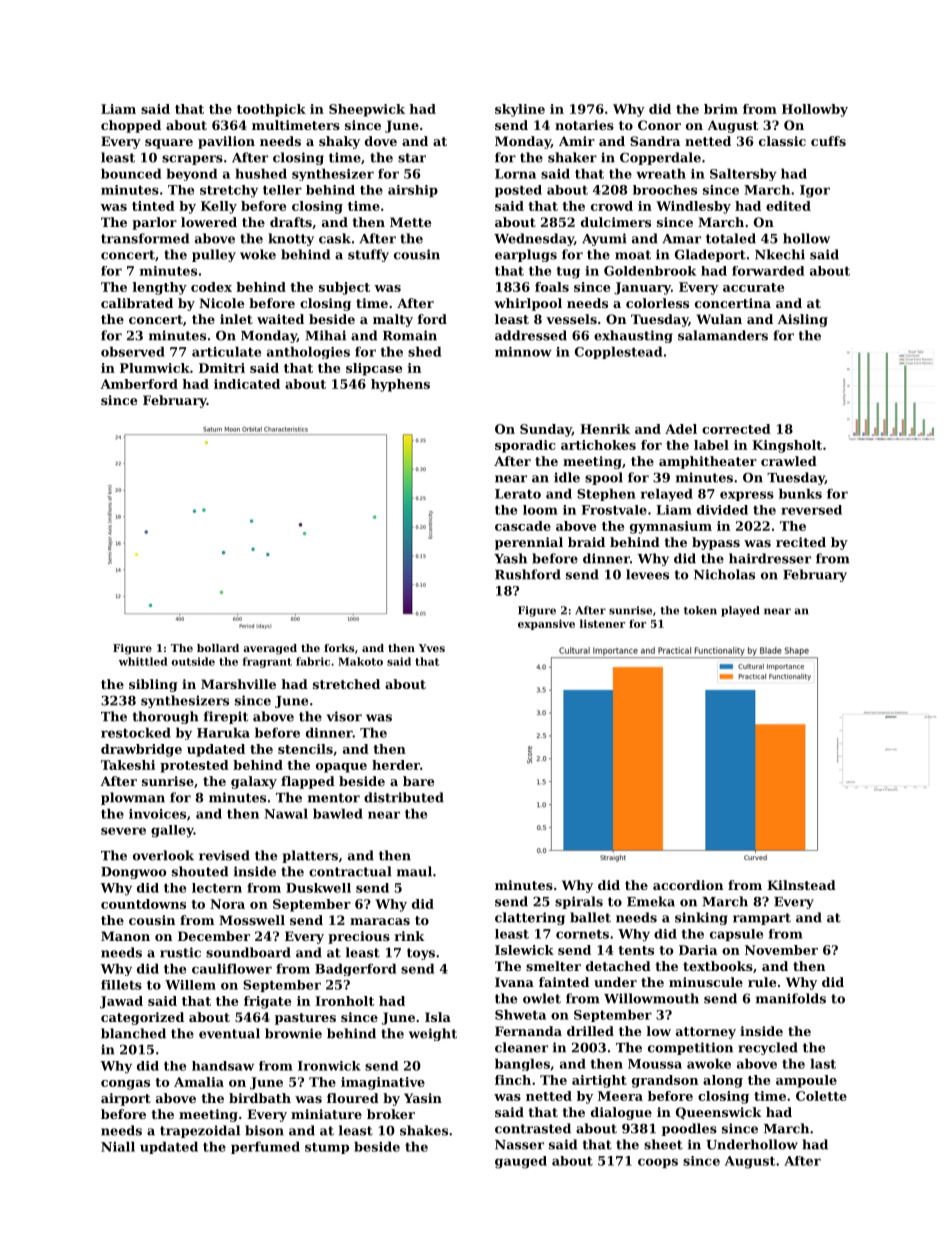  I want to click on thorough, so click(166, 717).
